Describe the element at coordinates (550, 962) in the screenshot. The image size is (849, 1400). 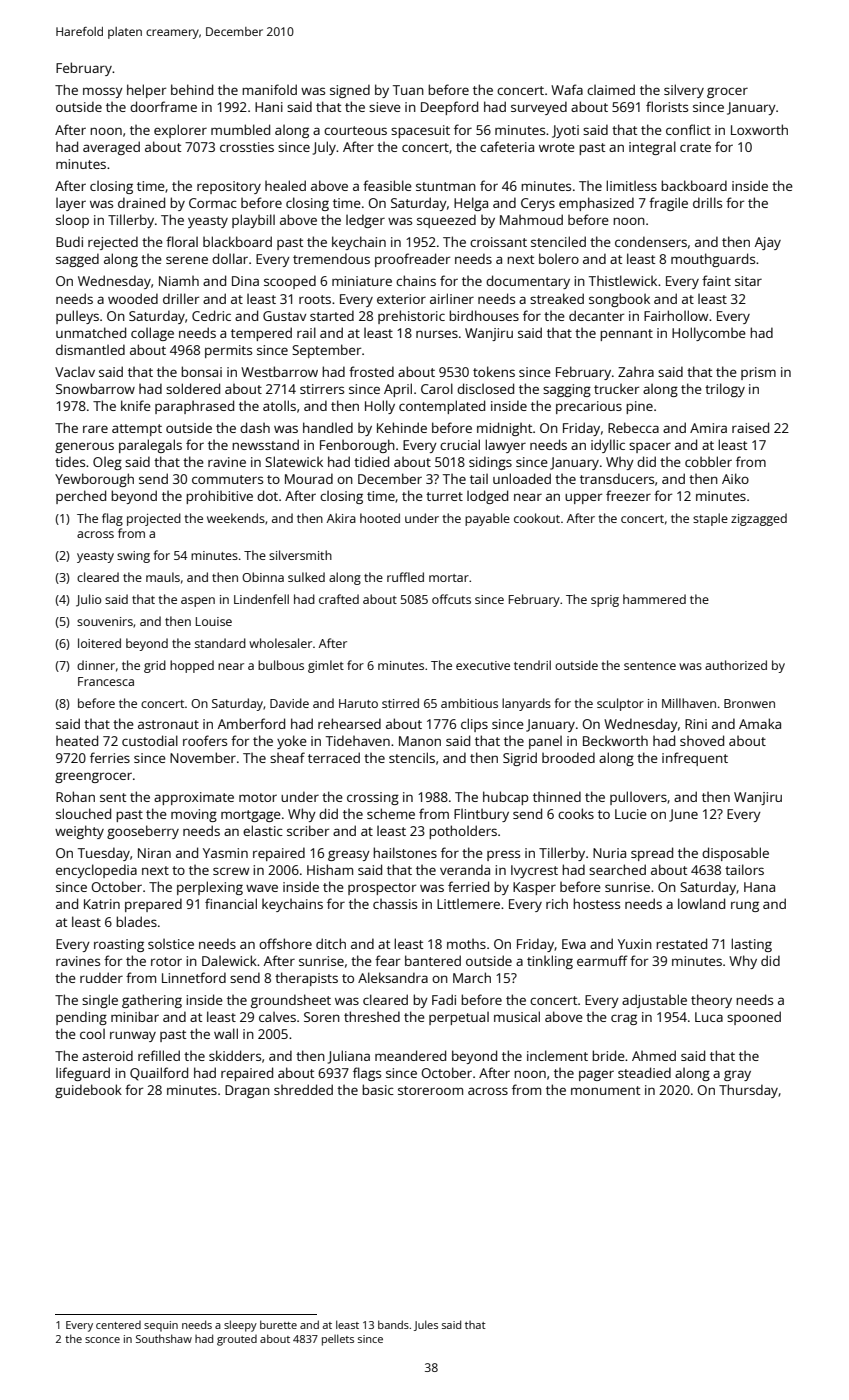
I see `tinkling` at that location.
